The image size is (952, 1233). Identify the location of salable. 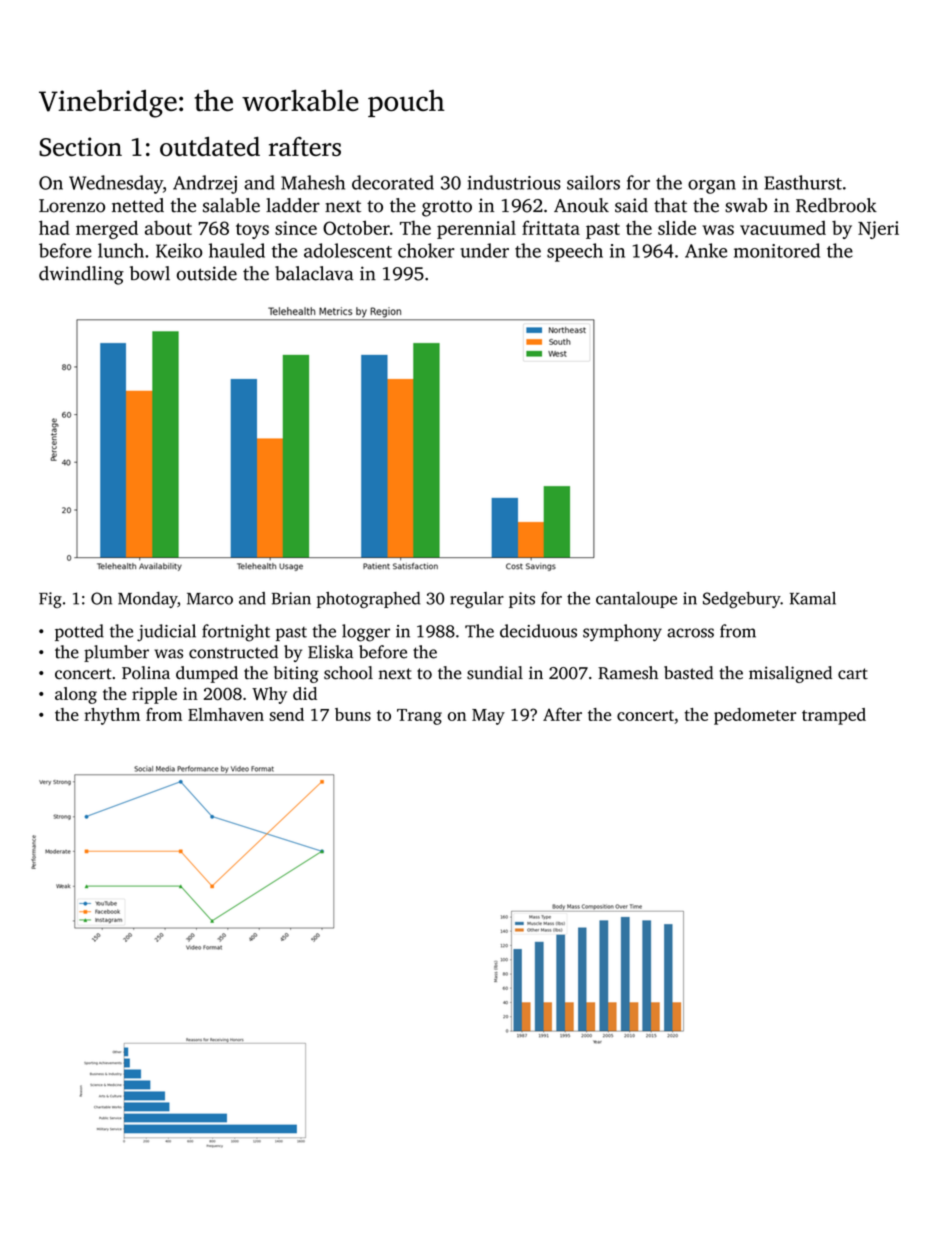
(231, 205).
